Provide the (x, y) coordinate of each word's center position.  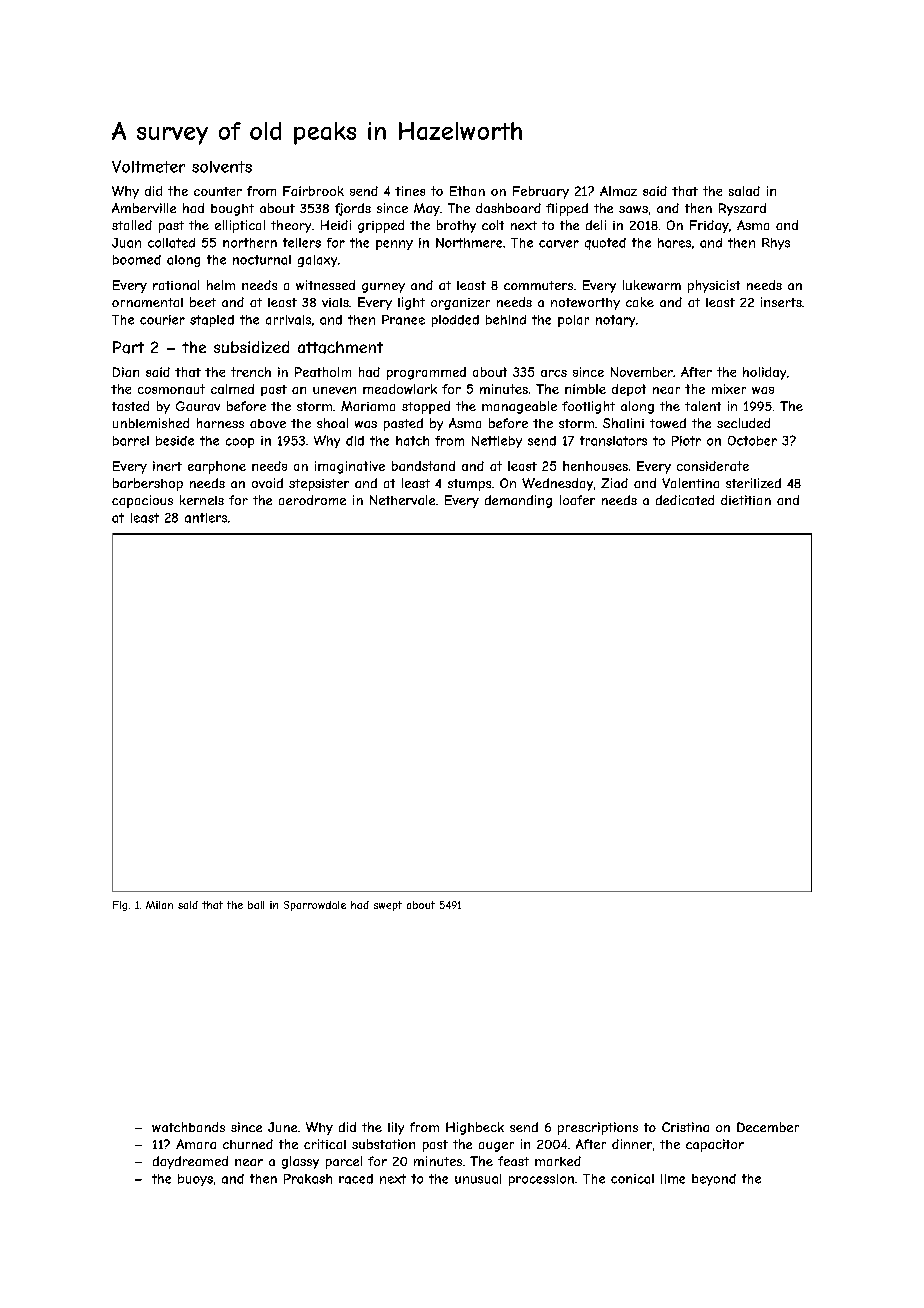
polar (573, 321)
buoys (195, 1180)
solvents (222, 167)
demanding (518, 501)
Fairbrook (313, 191)
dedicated (685, 500)
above (268, 423)
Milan (159, 905)
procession (541, 1180)
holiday (764, 373)
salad (744, 191)
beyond (714, 1180)
